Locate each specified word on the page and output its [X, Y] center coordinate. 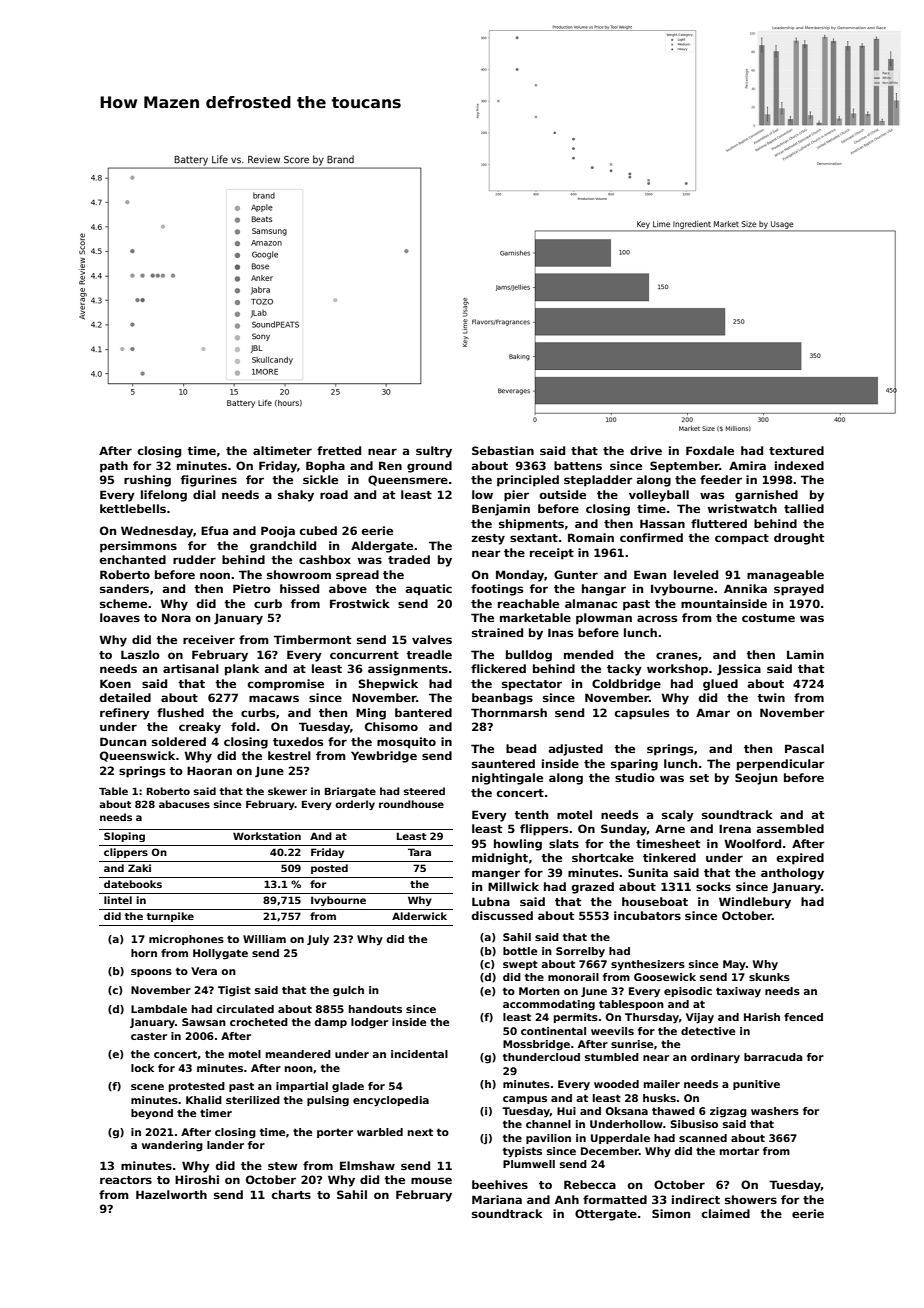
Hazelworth [171, 1194]
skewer [287, 791]
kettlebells [133, 508]
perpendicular [781, 765]
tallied [804, 508]
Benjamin [501, 510]
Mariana [497, 1199]
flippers [544, 830]
